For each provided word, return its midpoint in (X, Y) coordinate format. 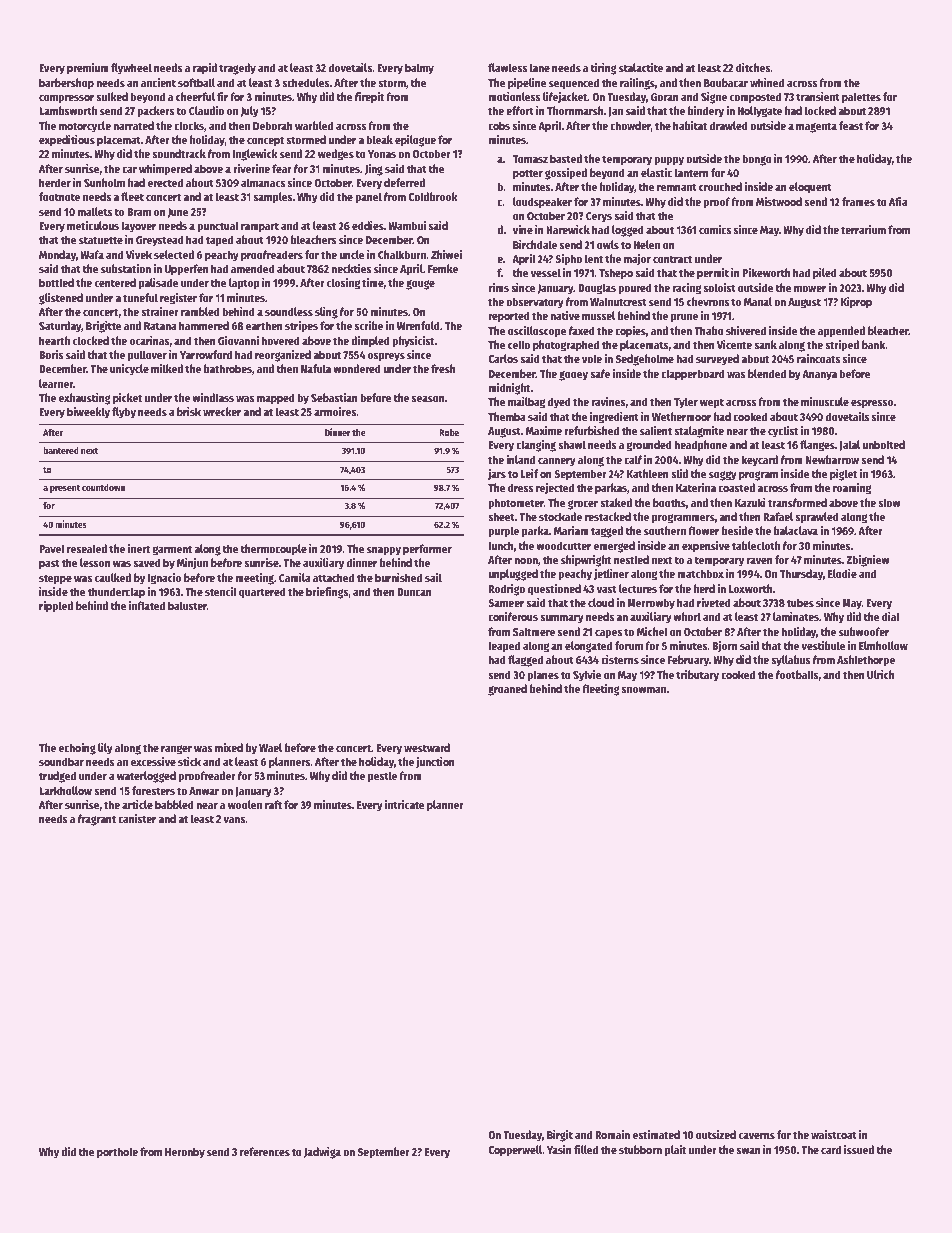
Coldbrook (433, 196)
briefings (327, 593)
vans (234, 820)
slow (889, 502)
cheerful (195, 96)
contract (672, 259)
